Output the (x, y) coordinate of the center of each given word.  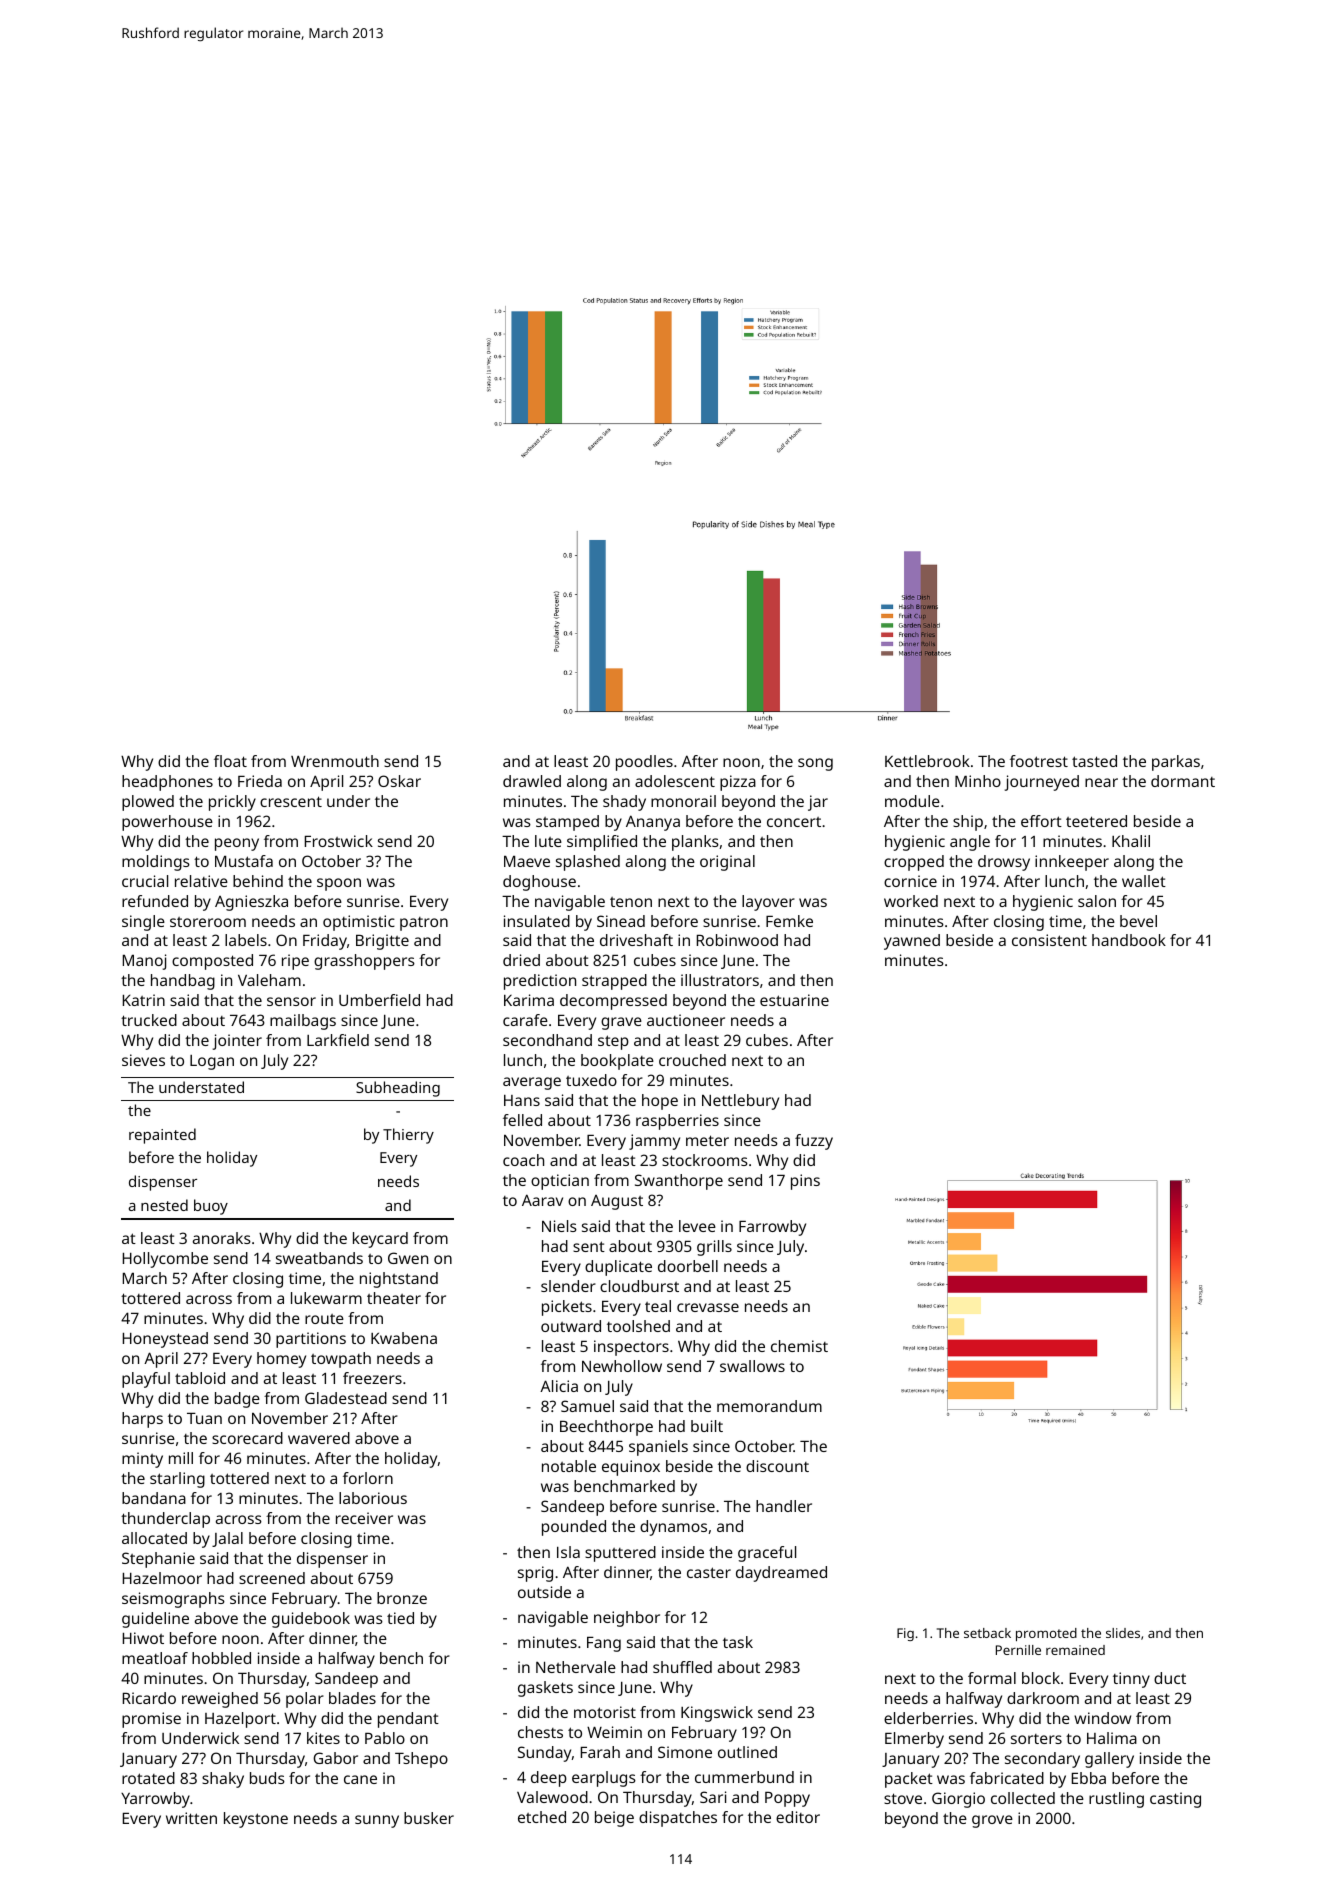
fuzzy (814, 1142)
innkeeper (1072, 863)
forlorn (368, 1478)
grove (992, 1821)
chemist (799, 1346)
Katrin (144, 1000)
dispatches (678, 1819)
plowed (148, 803)
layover (768, 903)
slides (1123, 1633)
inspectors (631, 1348)
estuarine (794, 1000)
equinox (631, 1468)
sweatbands (319, 1258)
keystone (256, 1820)
